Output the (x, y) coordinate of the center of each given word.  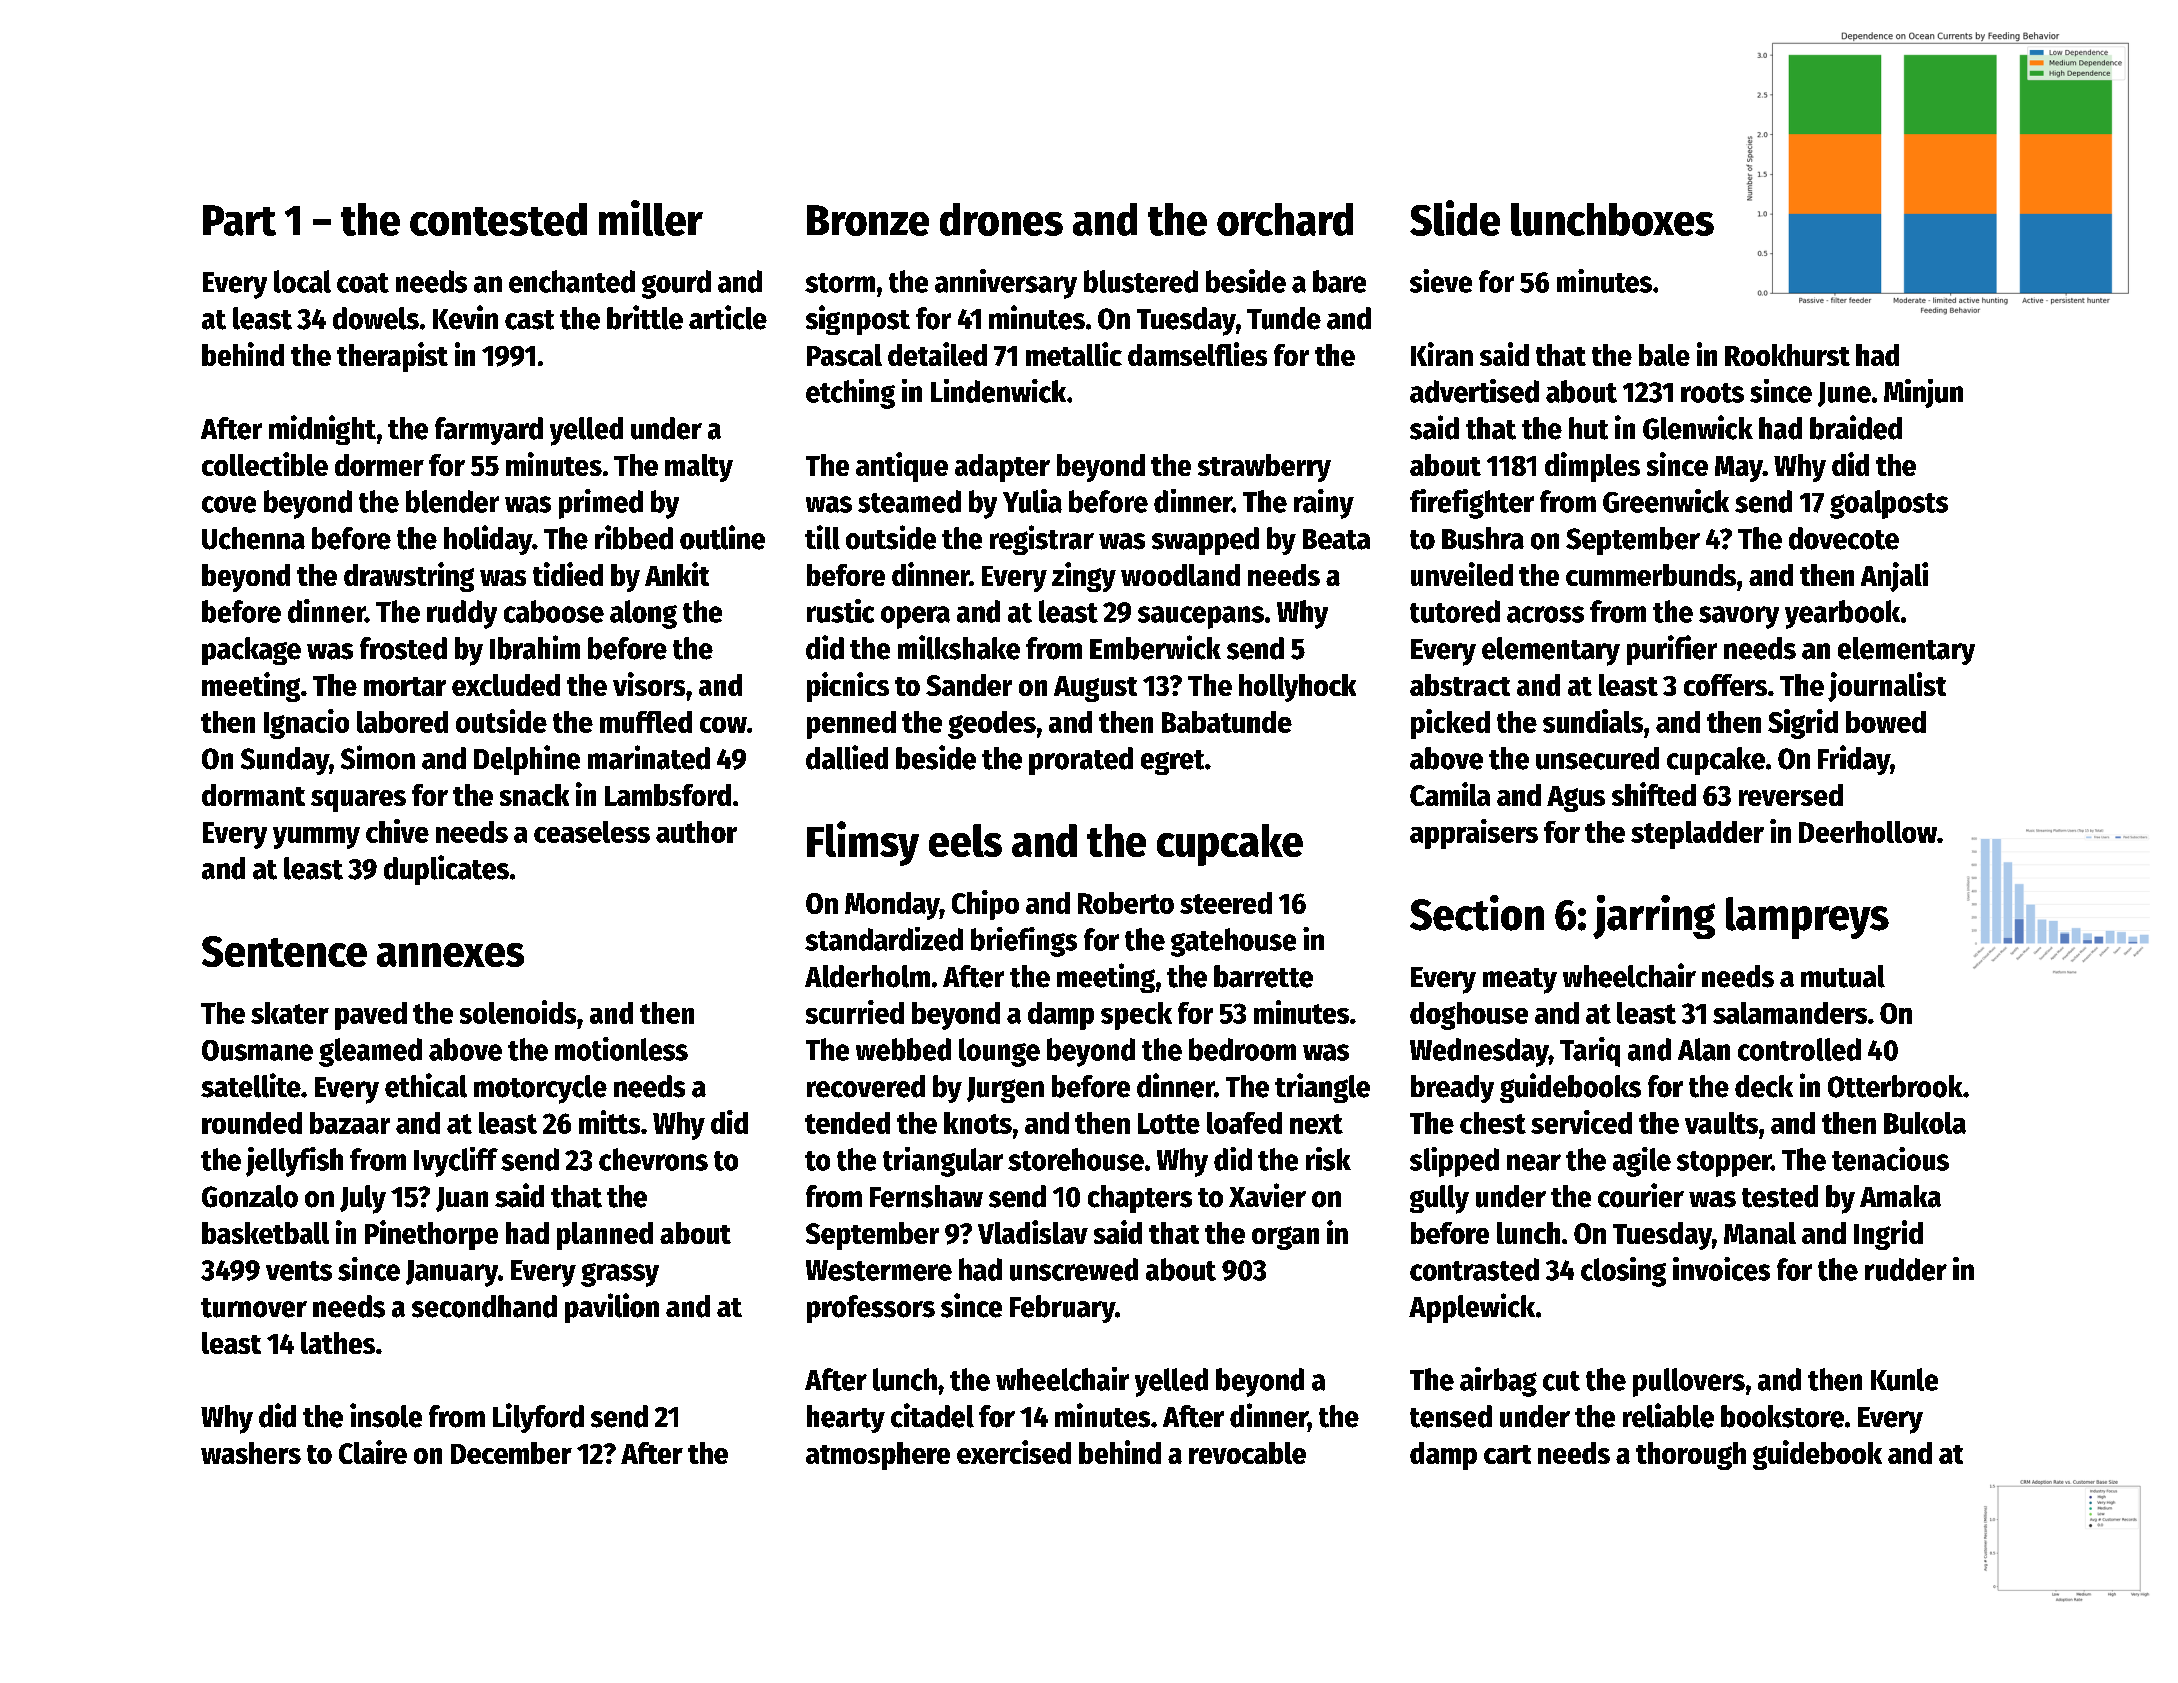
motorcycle (540, 1089)
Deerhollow (1868, 832)
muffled (646, 722)
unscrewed (1074, 1269)
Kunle (1904, 1379)
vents (299, 1271)
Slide (1455, 218)
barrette (1263, 976)
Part (239, 220)
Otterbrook (1895, 1086)
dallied (847, 757)
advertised (1474, 391)
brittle (645, 317)
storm (840, 283)
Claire (373, 1452)
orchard (1285, 219)
